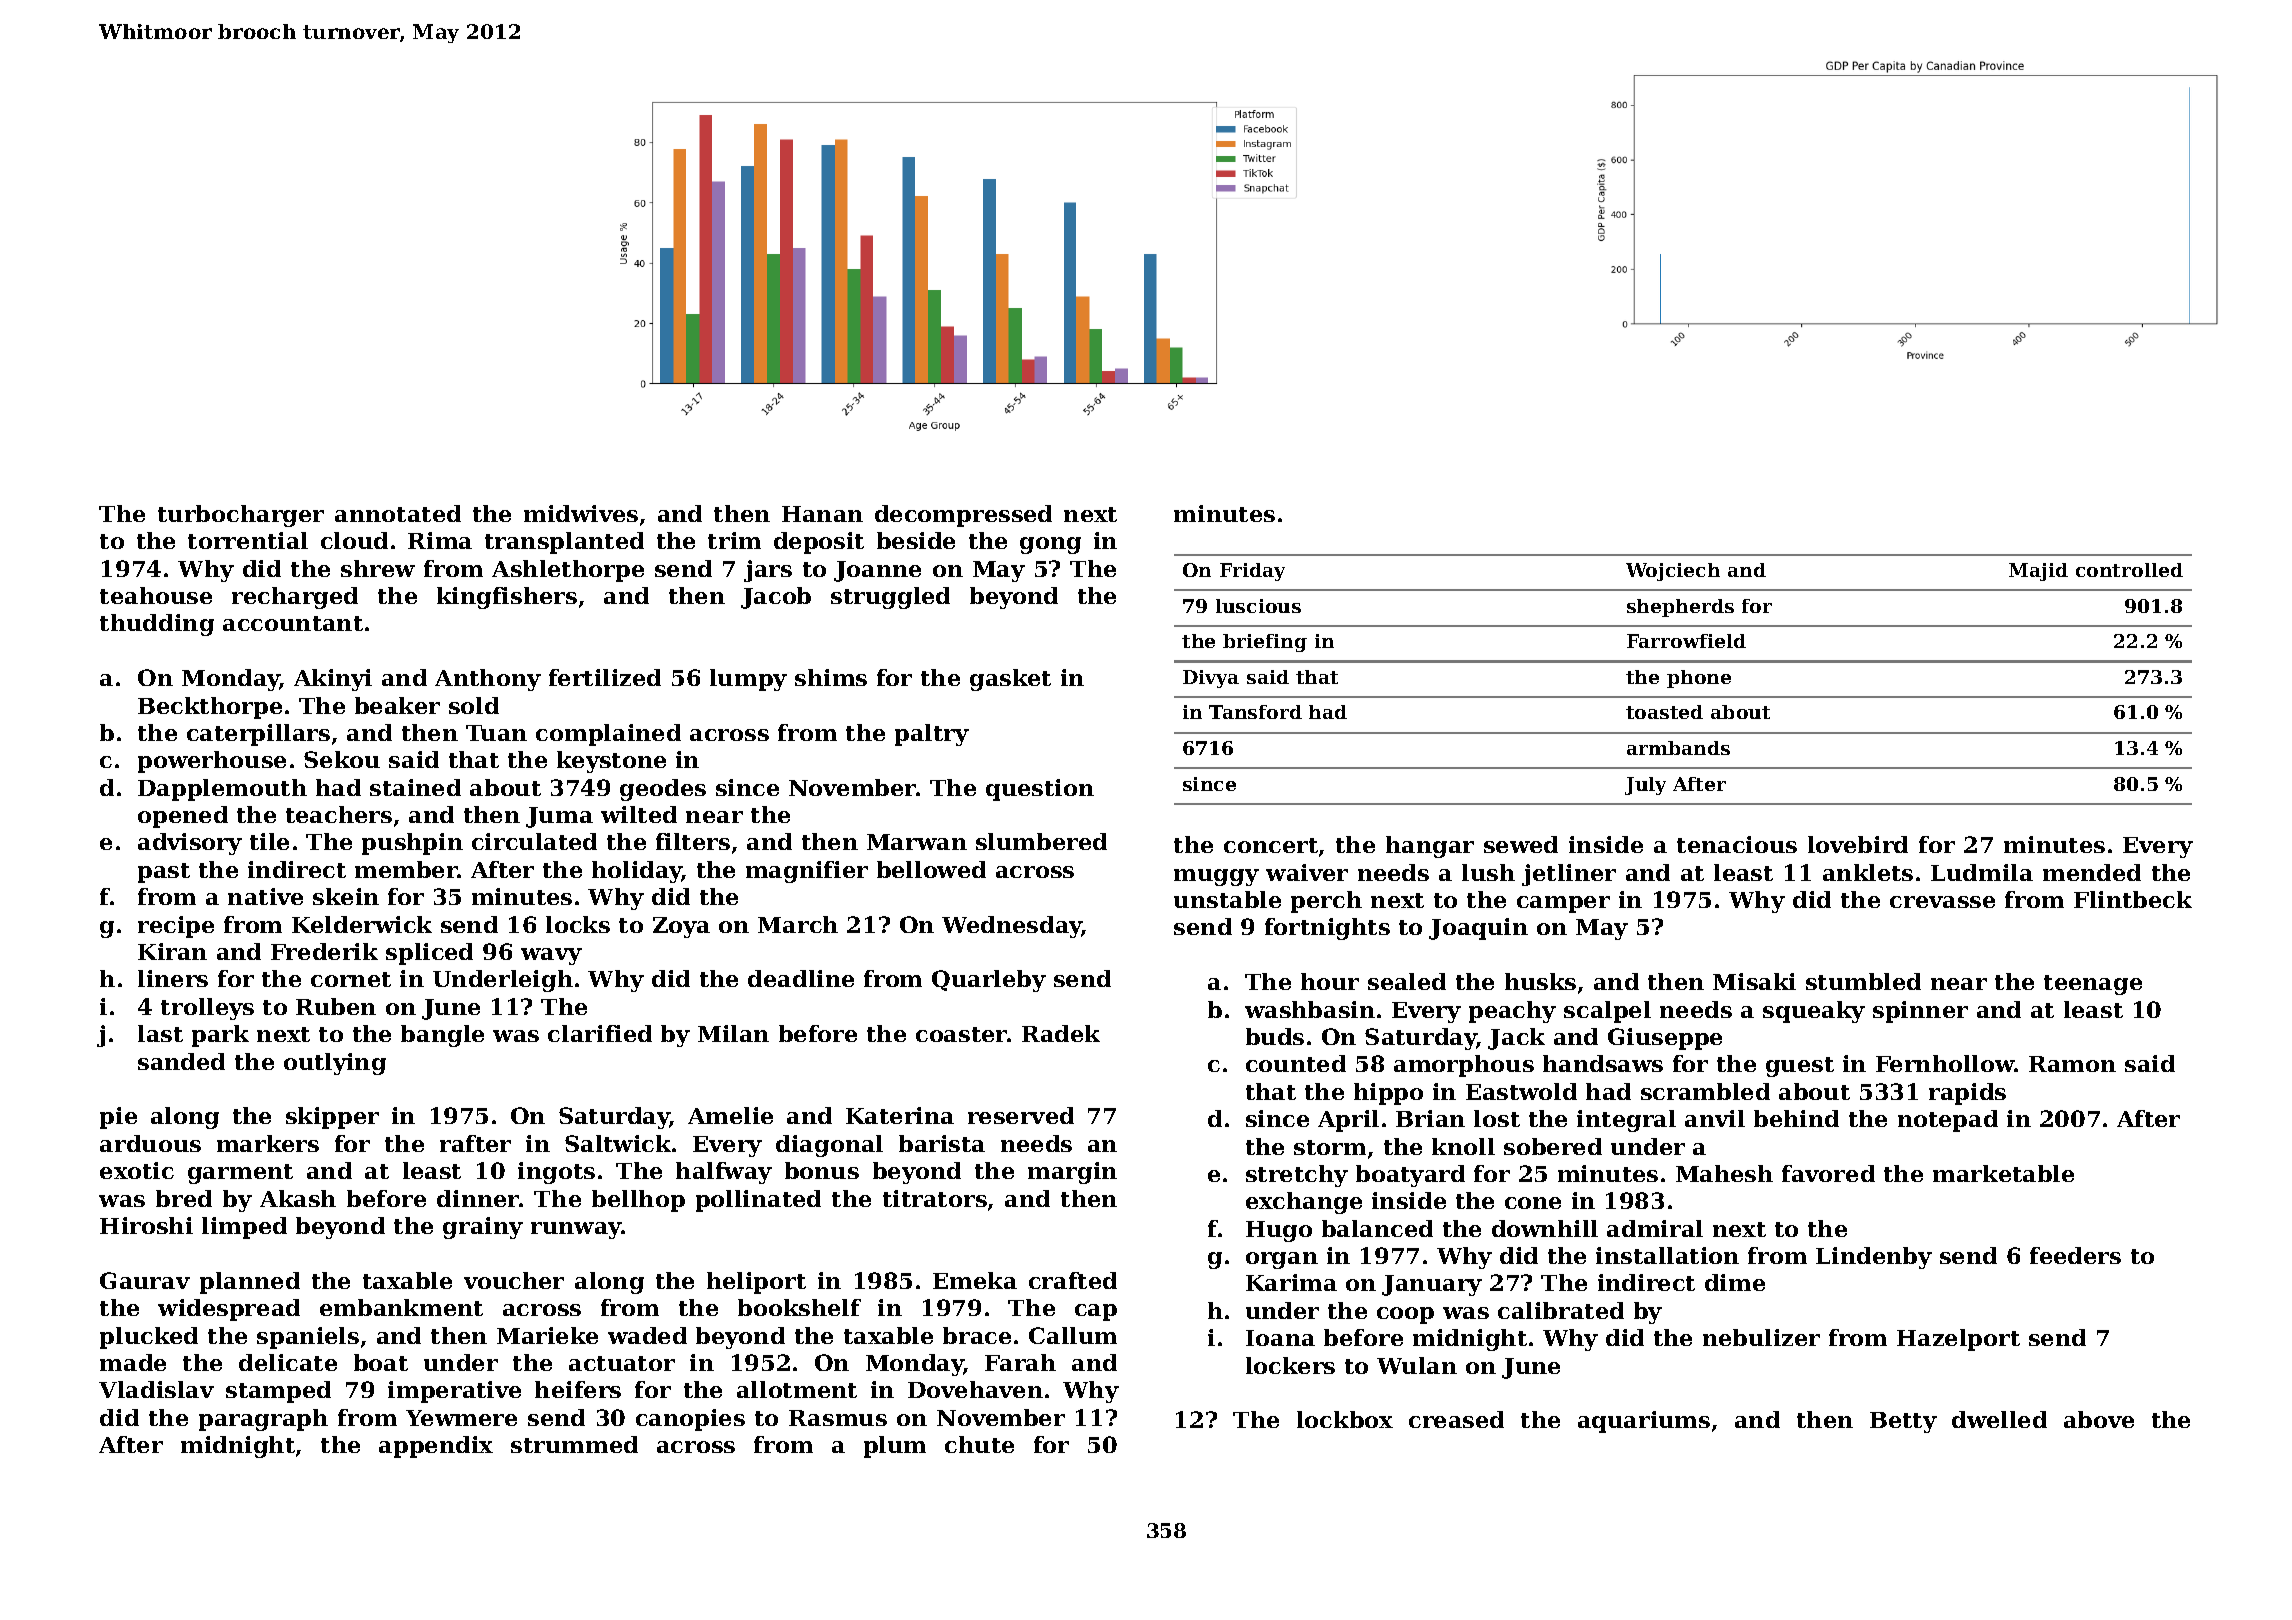 The height and width of the screenshot is (1620, 2292). What do you see at coordinates (222, 790) in the screenshot?
I see `Dapplemouth` at bounding box center [222, 790].
